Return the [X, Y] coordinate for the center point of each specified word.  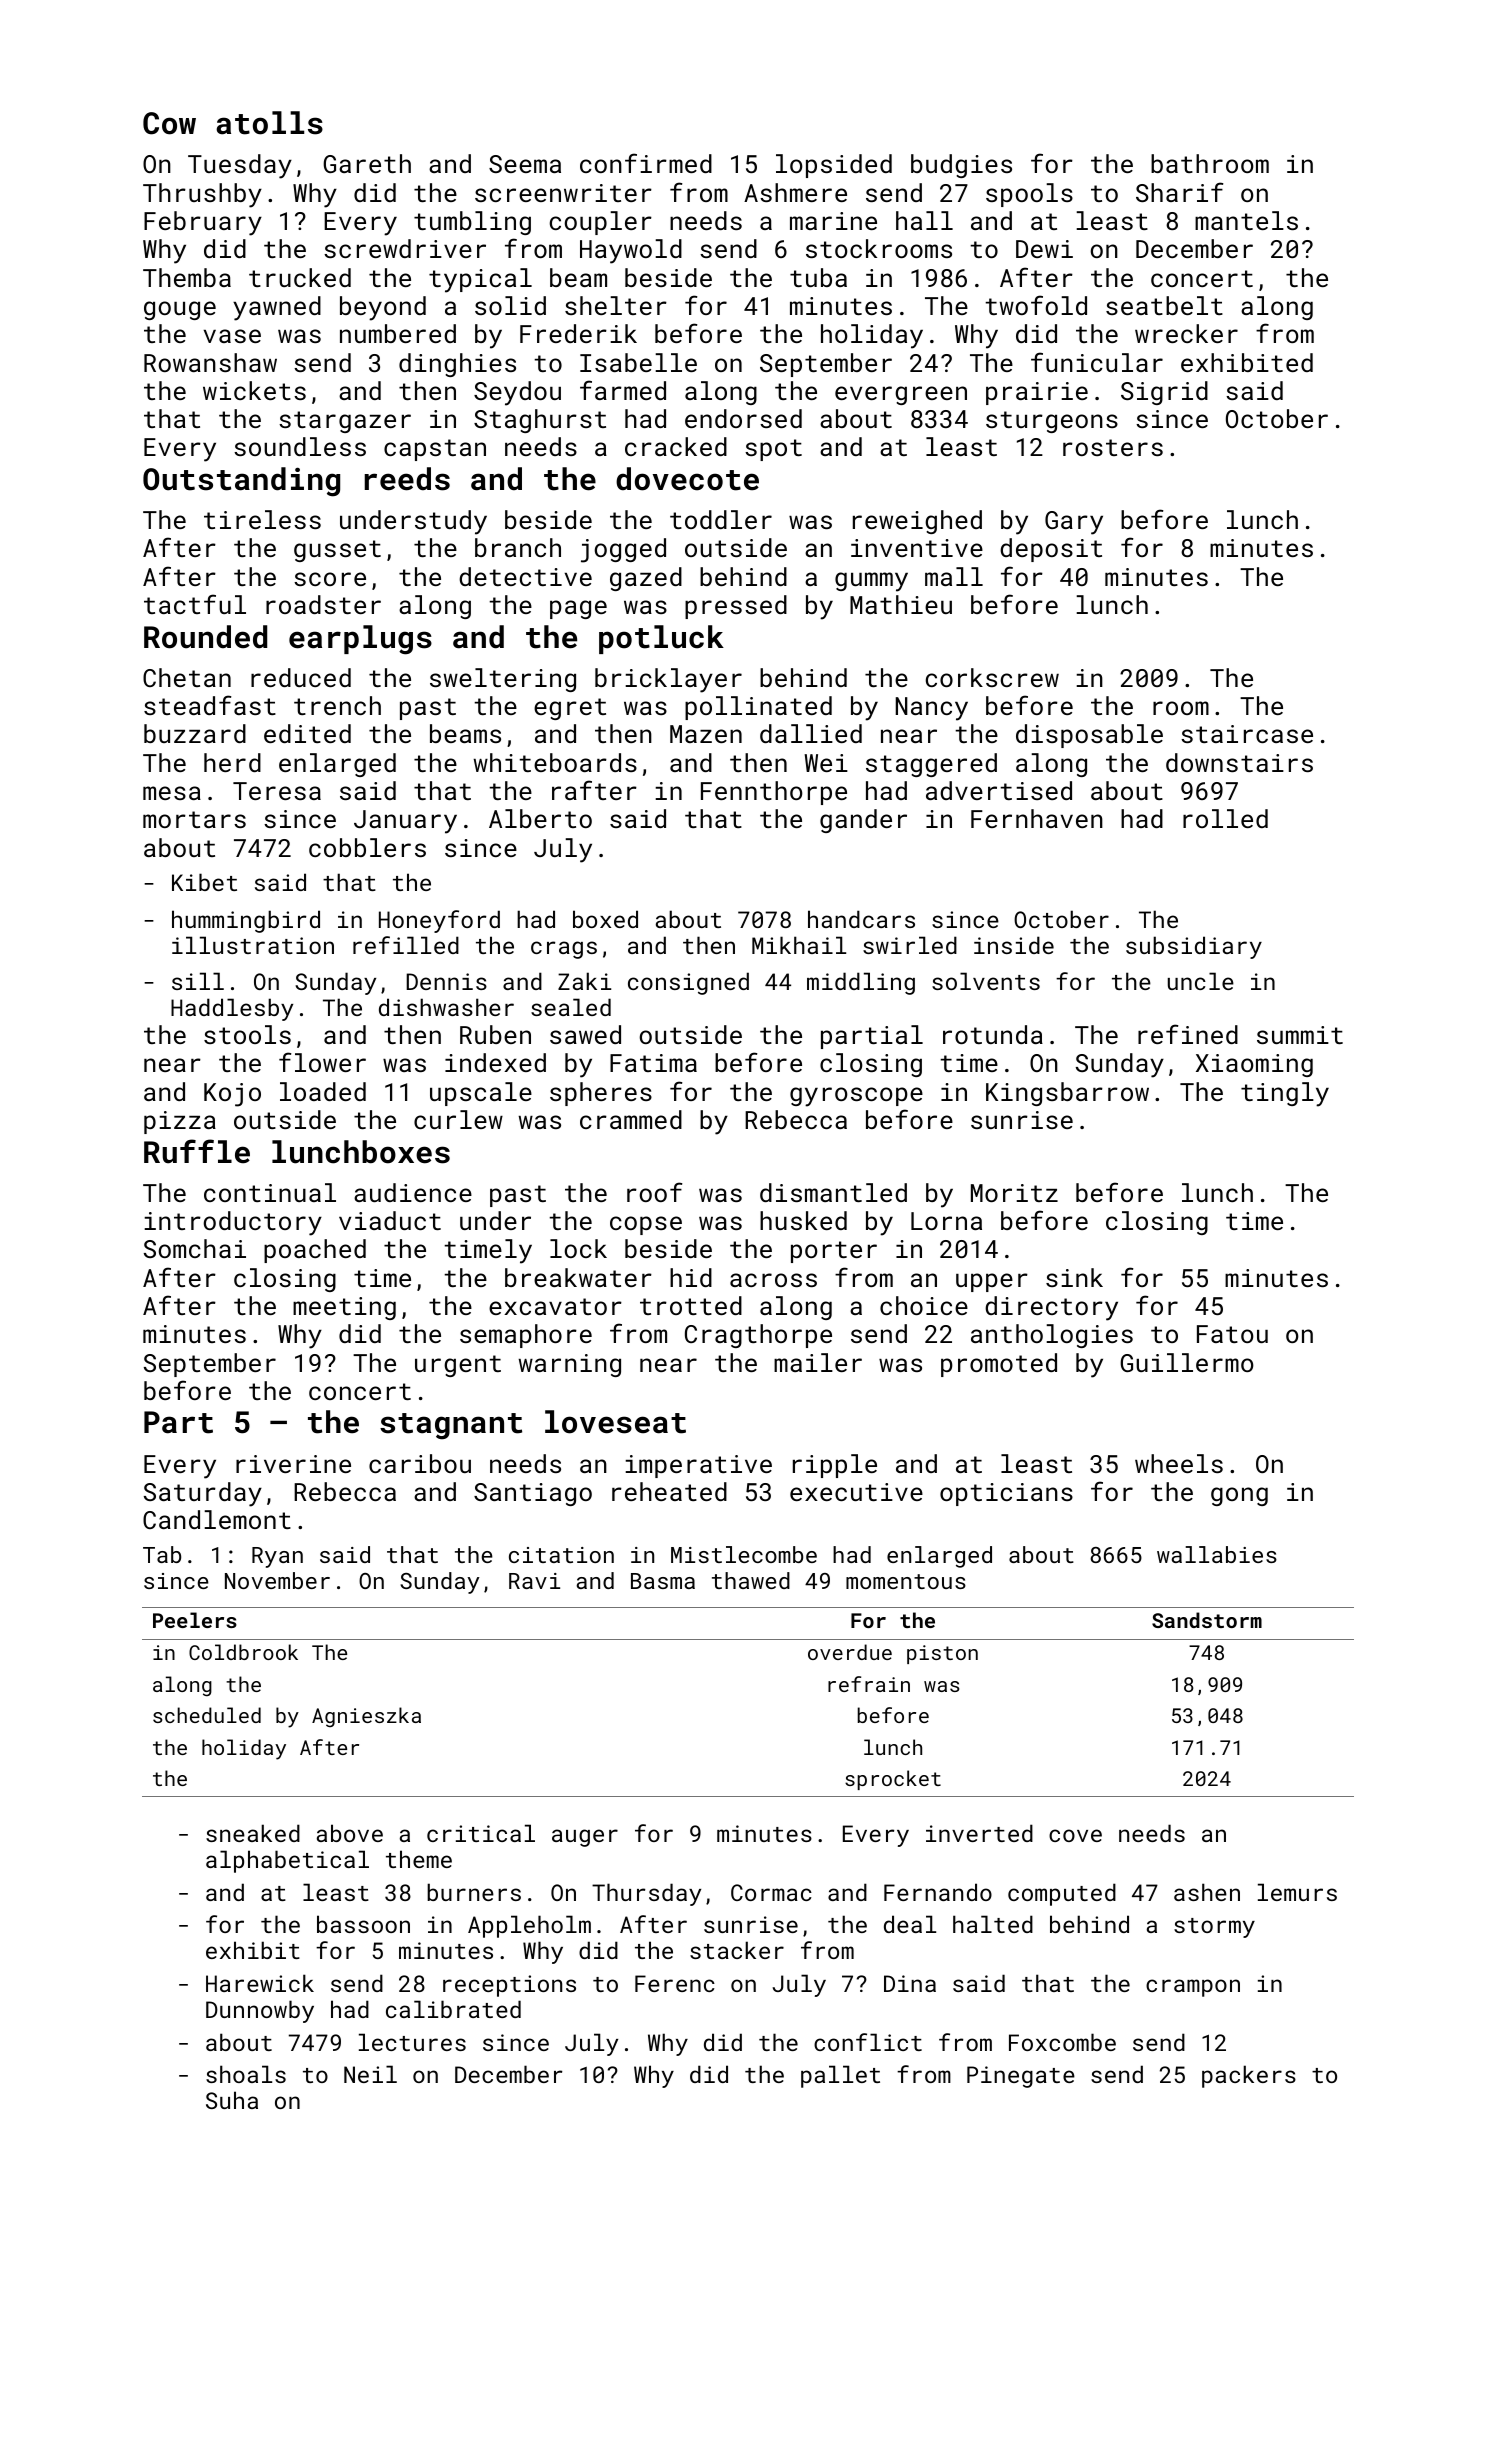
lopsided [834, 166]
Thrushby [202, 195]
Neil [370, 2074]
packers [1249, 2076]
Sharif [1179, 192]
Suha [232, 2100]
